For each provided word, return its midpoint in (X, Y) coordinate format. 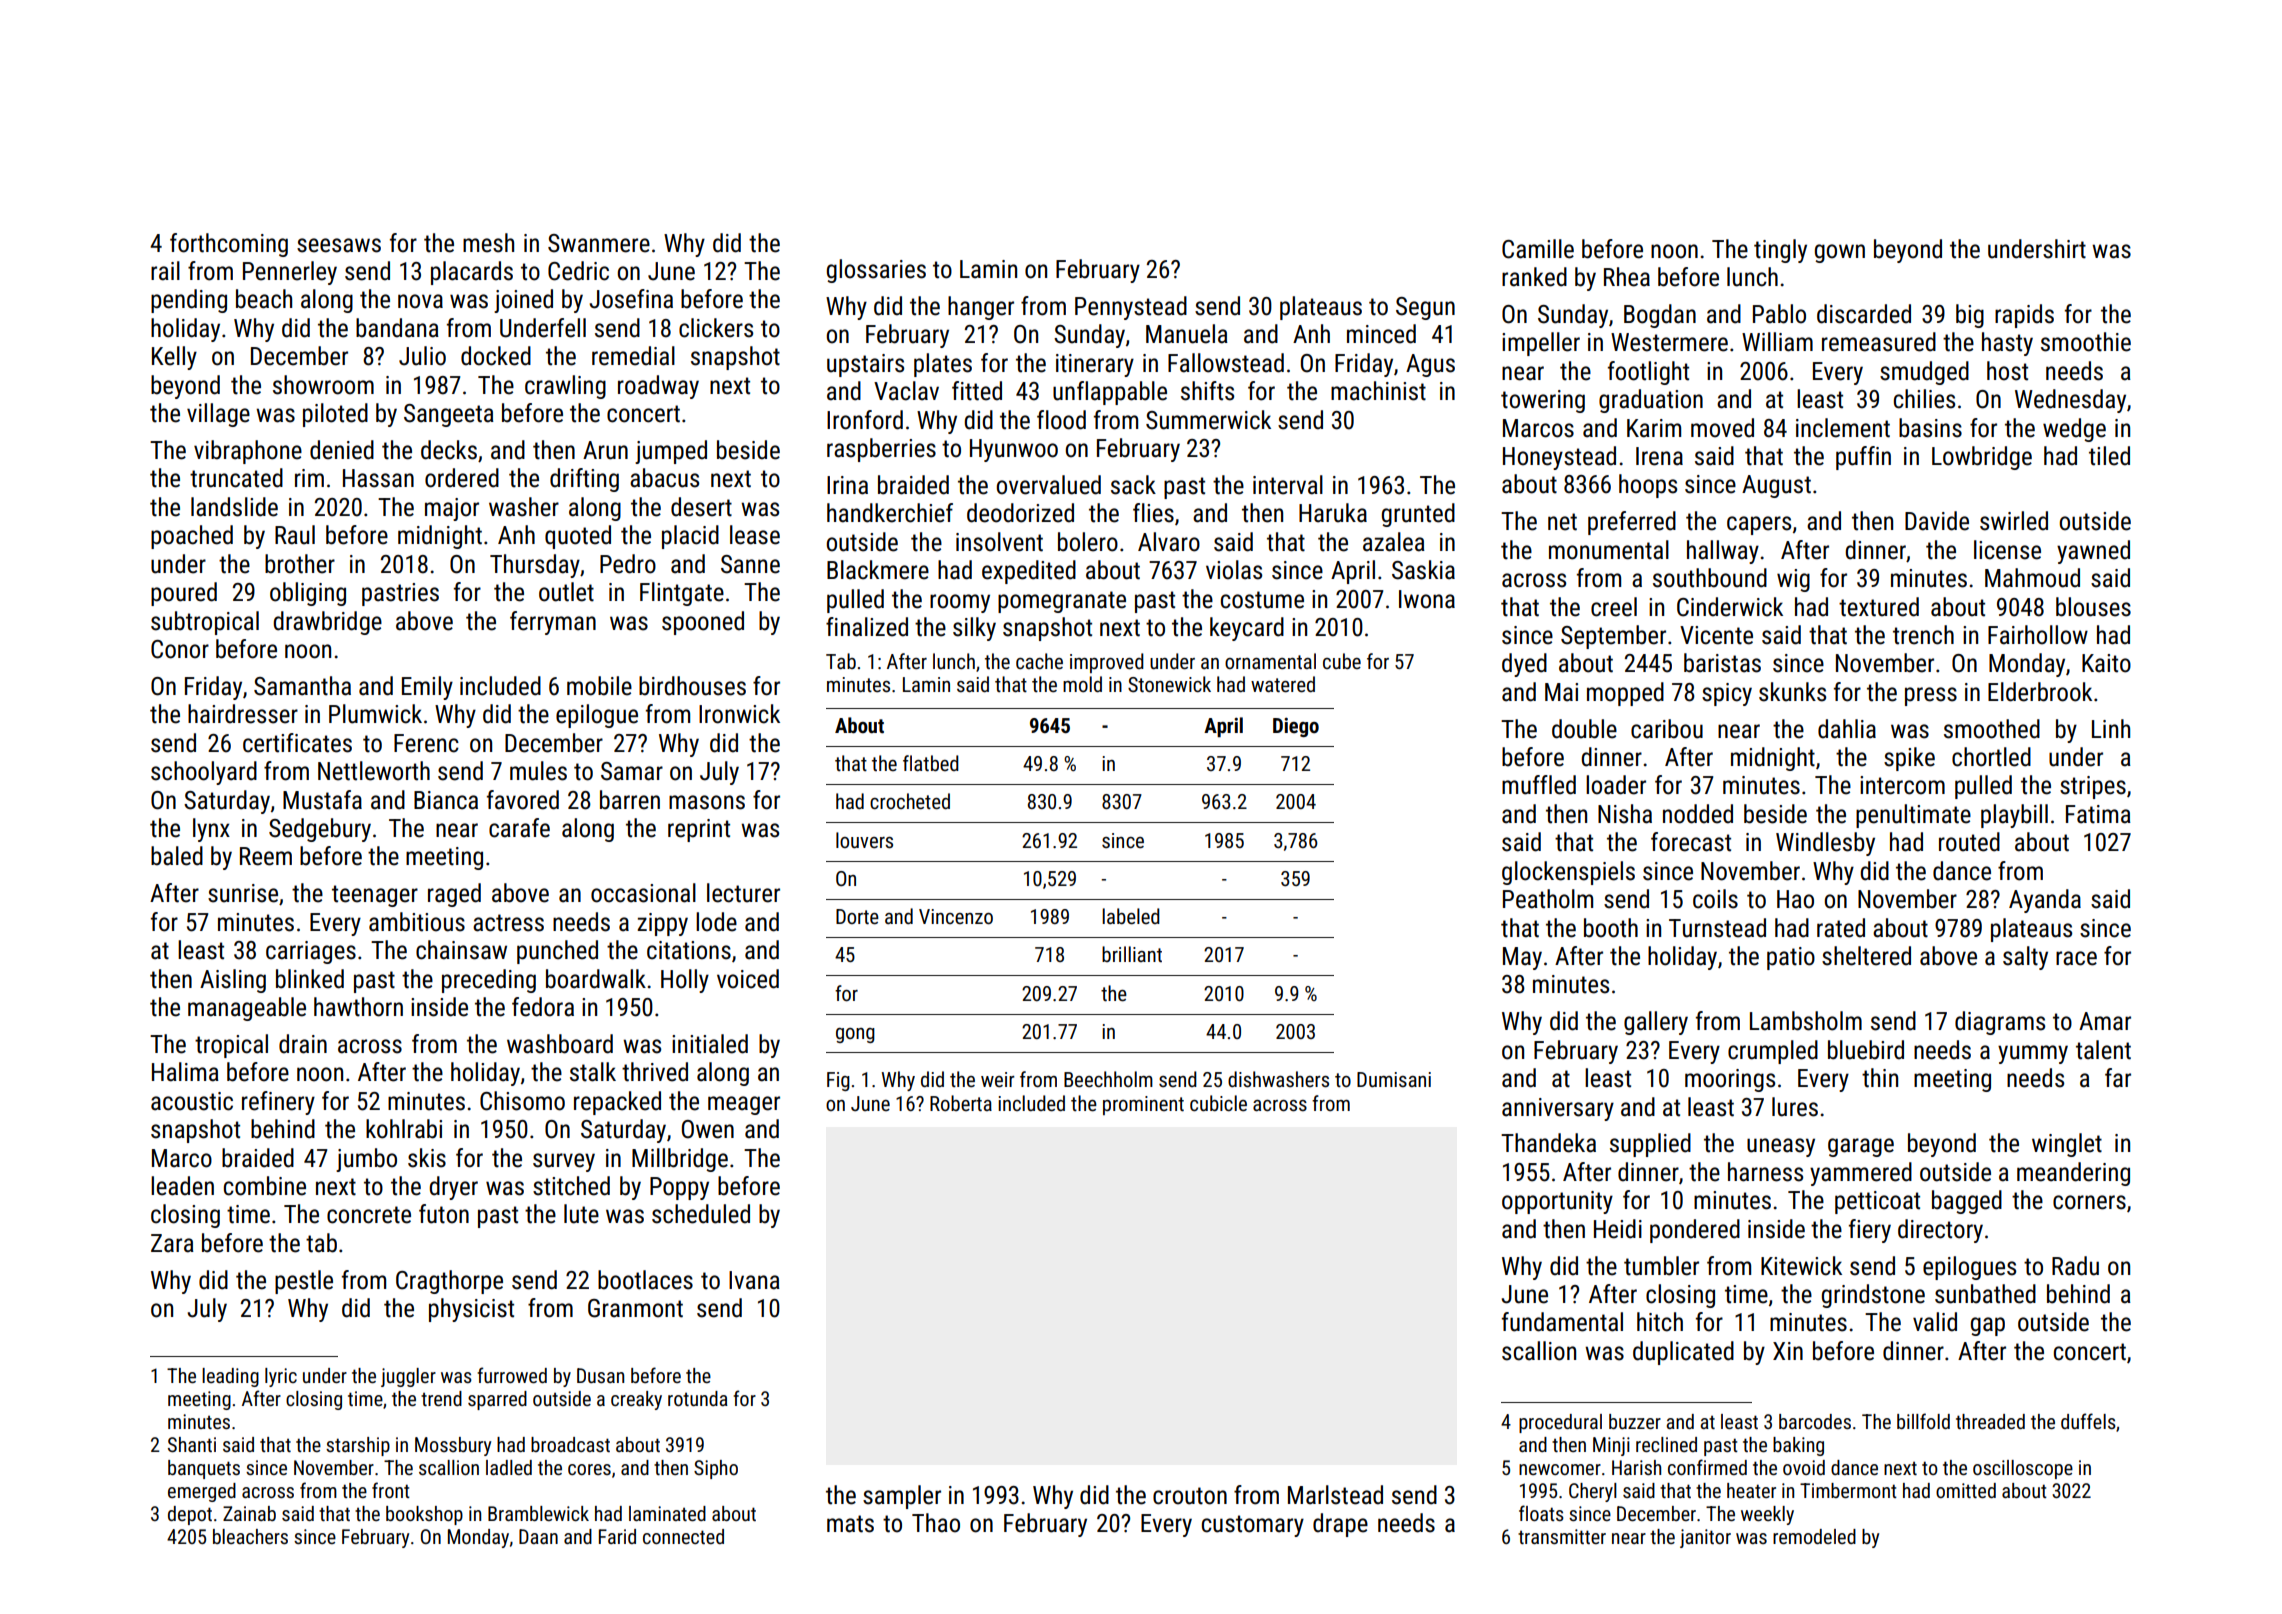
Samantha (302, 686)
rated (1841, 928)
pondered (1695, 1231)
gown (1840, 253)
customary (1253, 1526)
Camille (1538, 249)
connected (683, 1536)
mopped (1625, 694)
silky (974, 629)
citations (689, 950)
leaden (182, 1186)
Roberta (961, 1103)
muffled (1539, 785)
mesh (488, 243)
